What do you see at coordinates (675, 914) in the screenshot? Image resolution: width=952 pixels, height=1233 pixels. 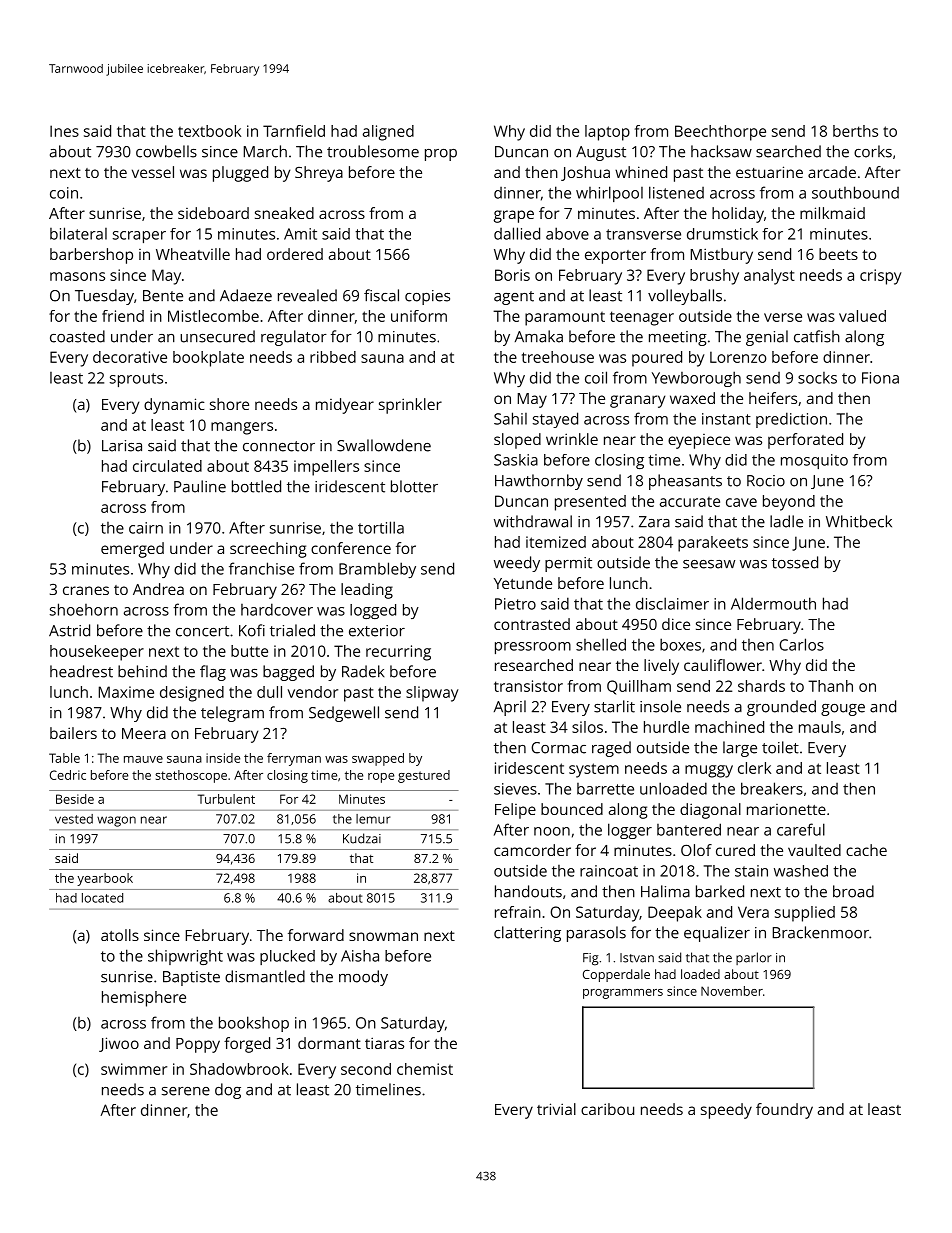 I see `Deepak` at bounding box center [675, 914].
